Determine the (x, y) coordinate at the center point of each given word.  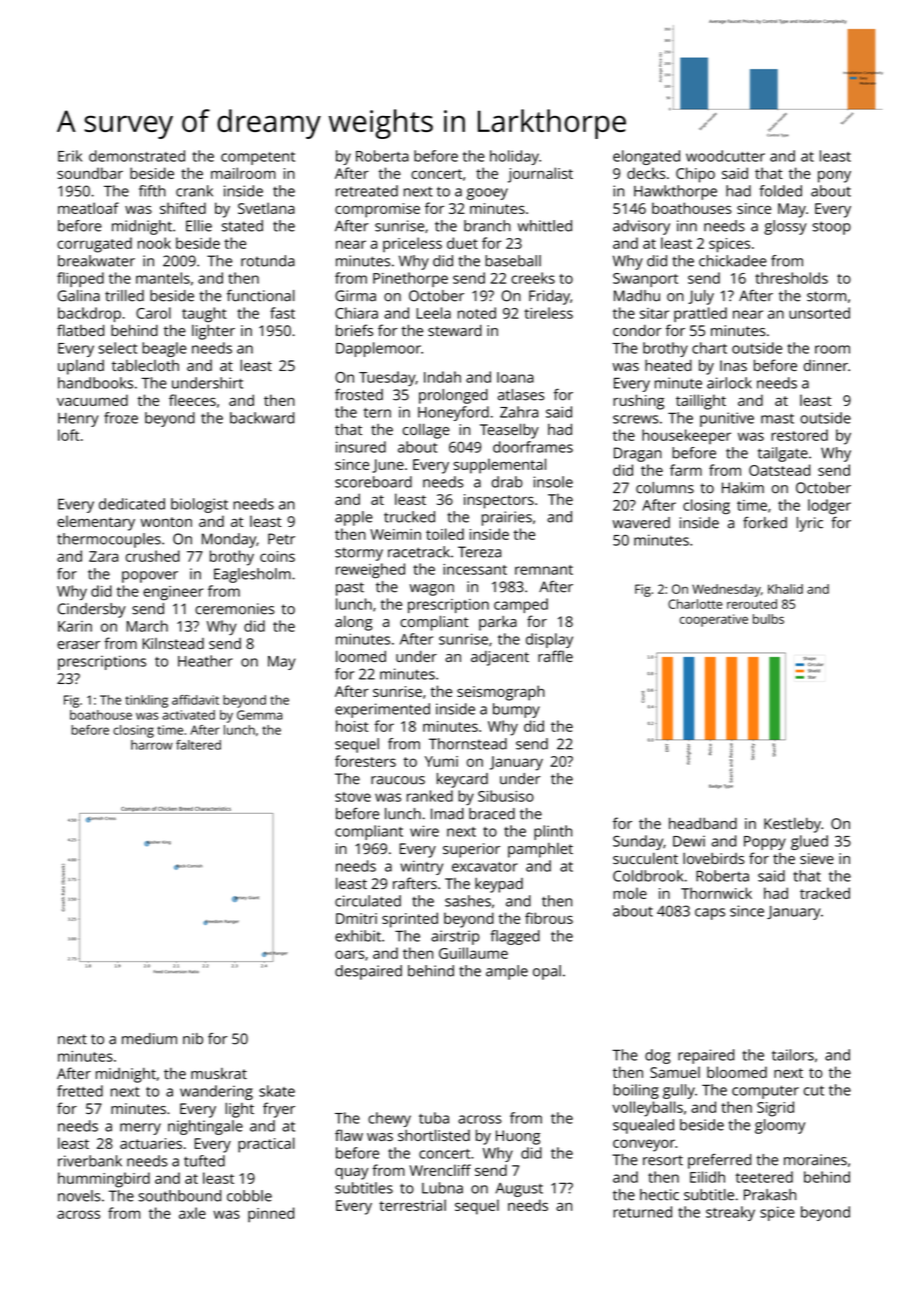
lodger (829, 507)
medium (149, 1039)
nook (154, 243)
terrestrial (412, 1205)
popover (150, 577)
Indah (442, 377)
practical (266, 1145)
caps (710, 914)
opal (547, 972)
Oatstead (779, 470)
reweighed (370, 571)
